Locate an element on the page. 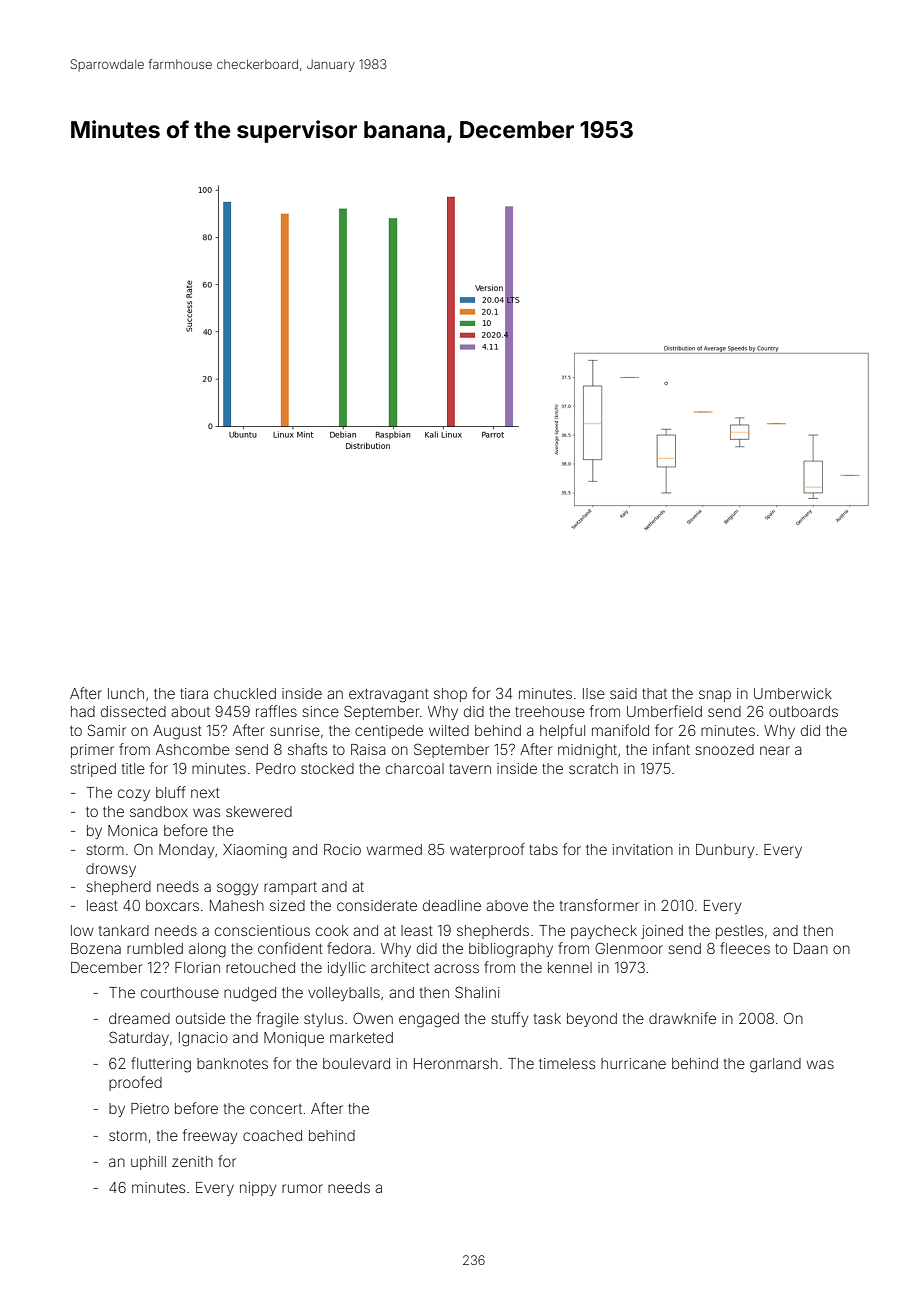 Image resolution: width=924 pixels, height=1314 pixels. scratch is located at coordinates (593, 768).
